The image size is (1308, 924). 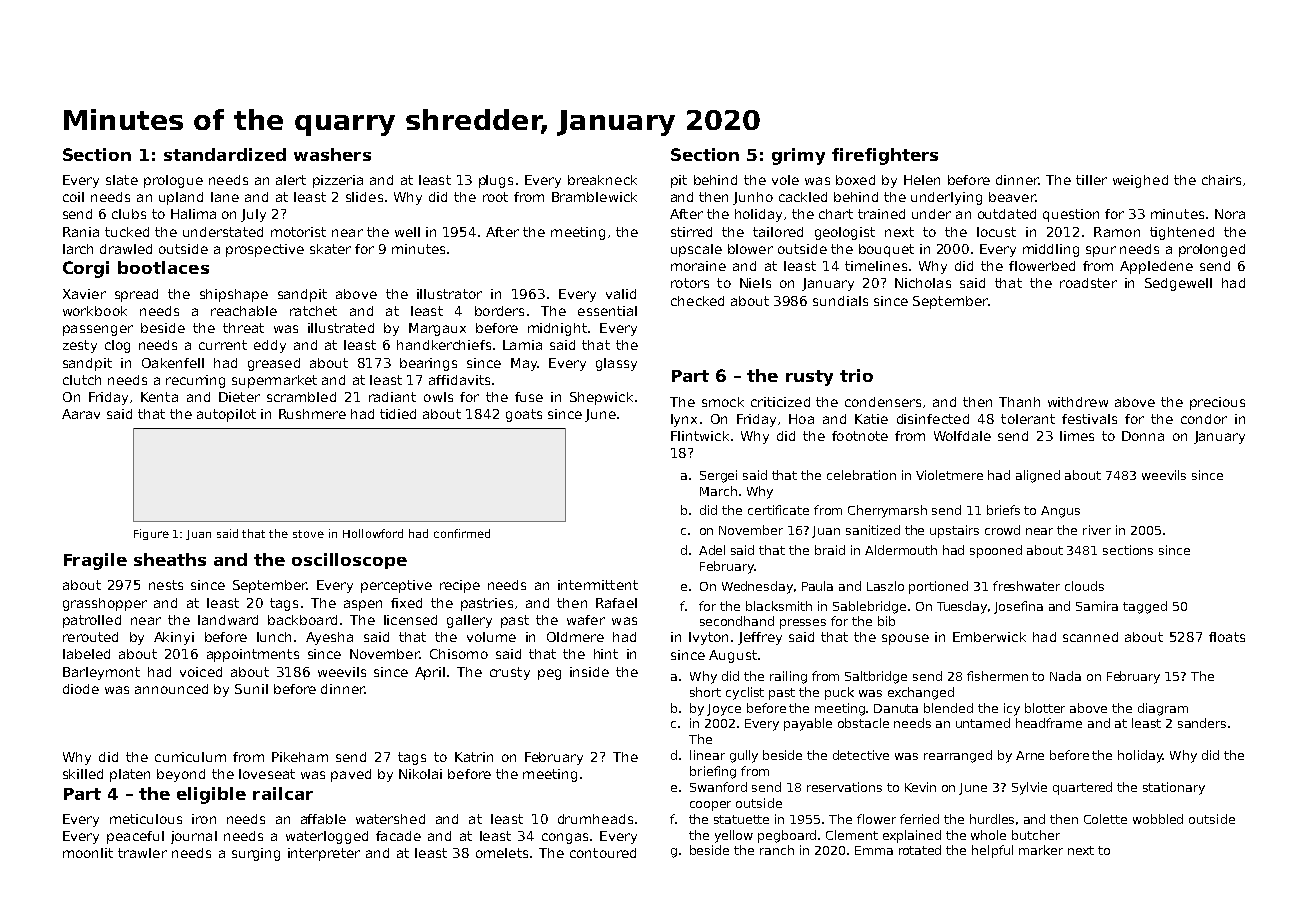 I want to click on interpreter, so click(x=324, y=854).
